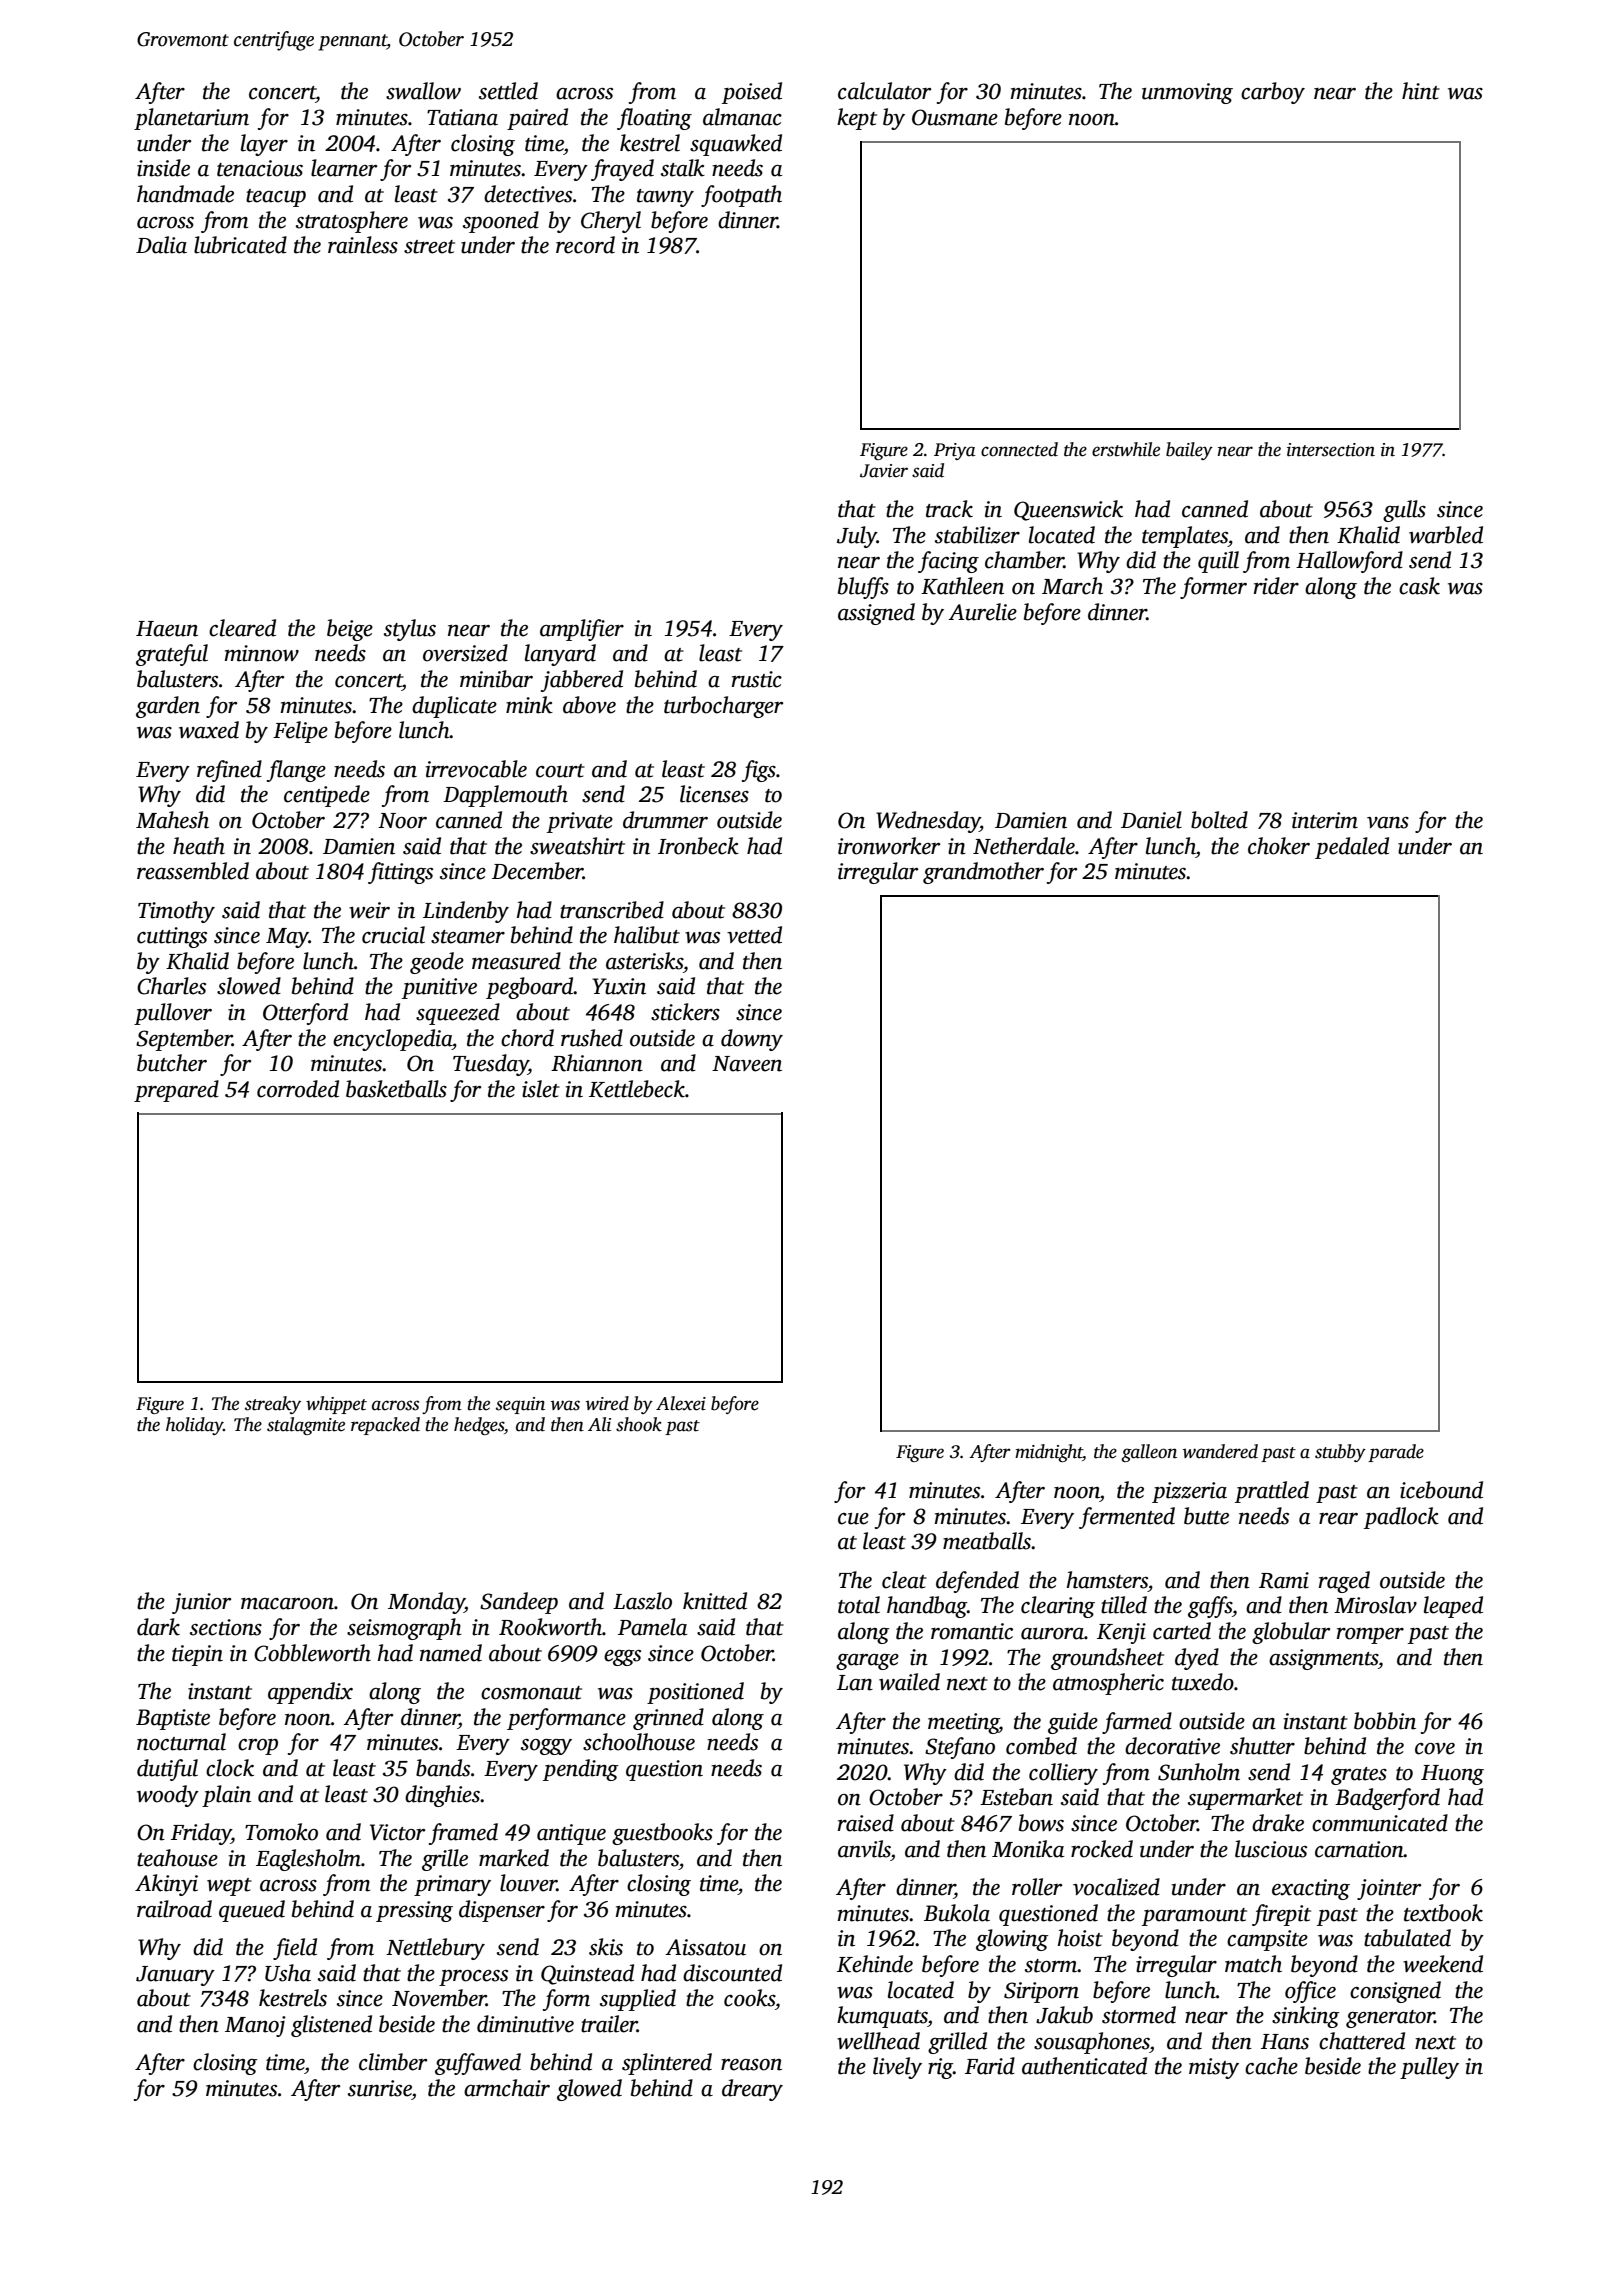 The height and width of the image is (2292, 1620). What do you see at coordinates (1149, 1453) in the image?
I see `galleon` at bounding box center [1149, 1453].
